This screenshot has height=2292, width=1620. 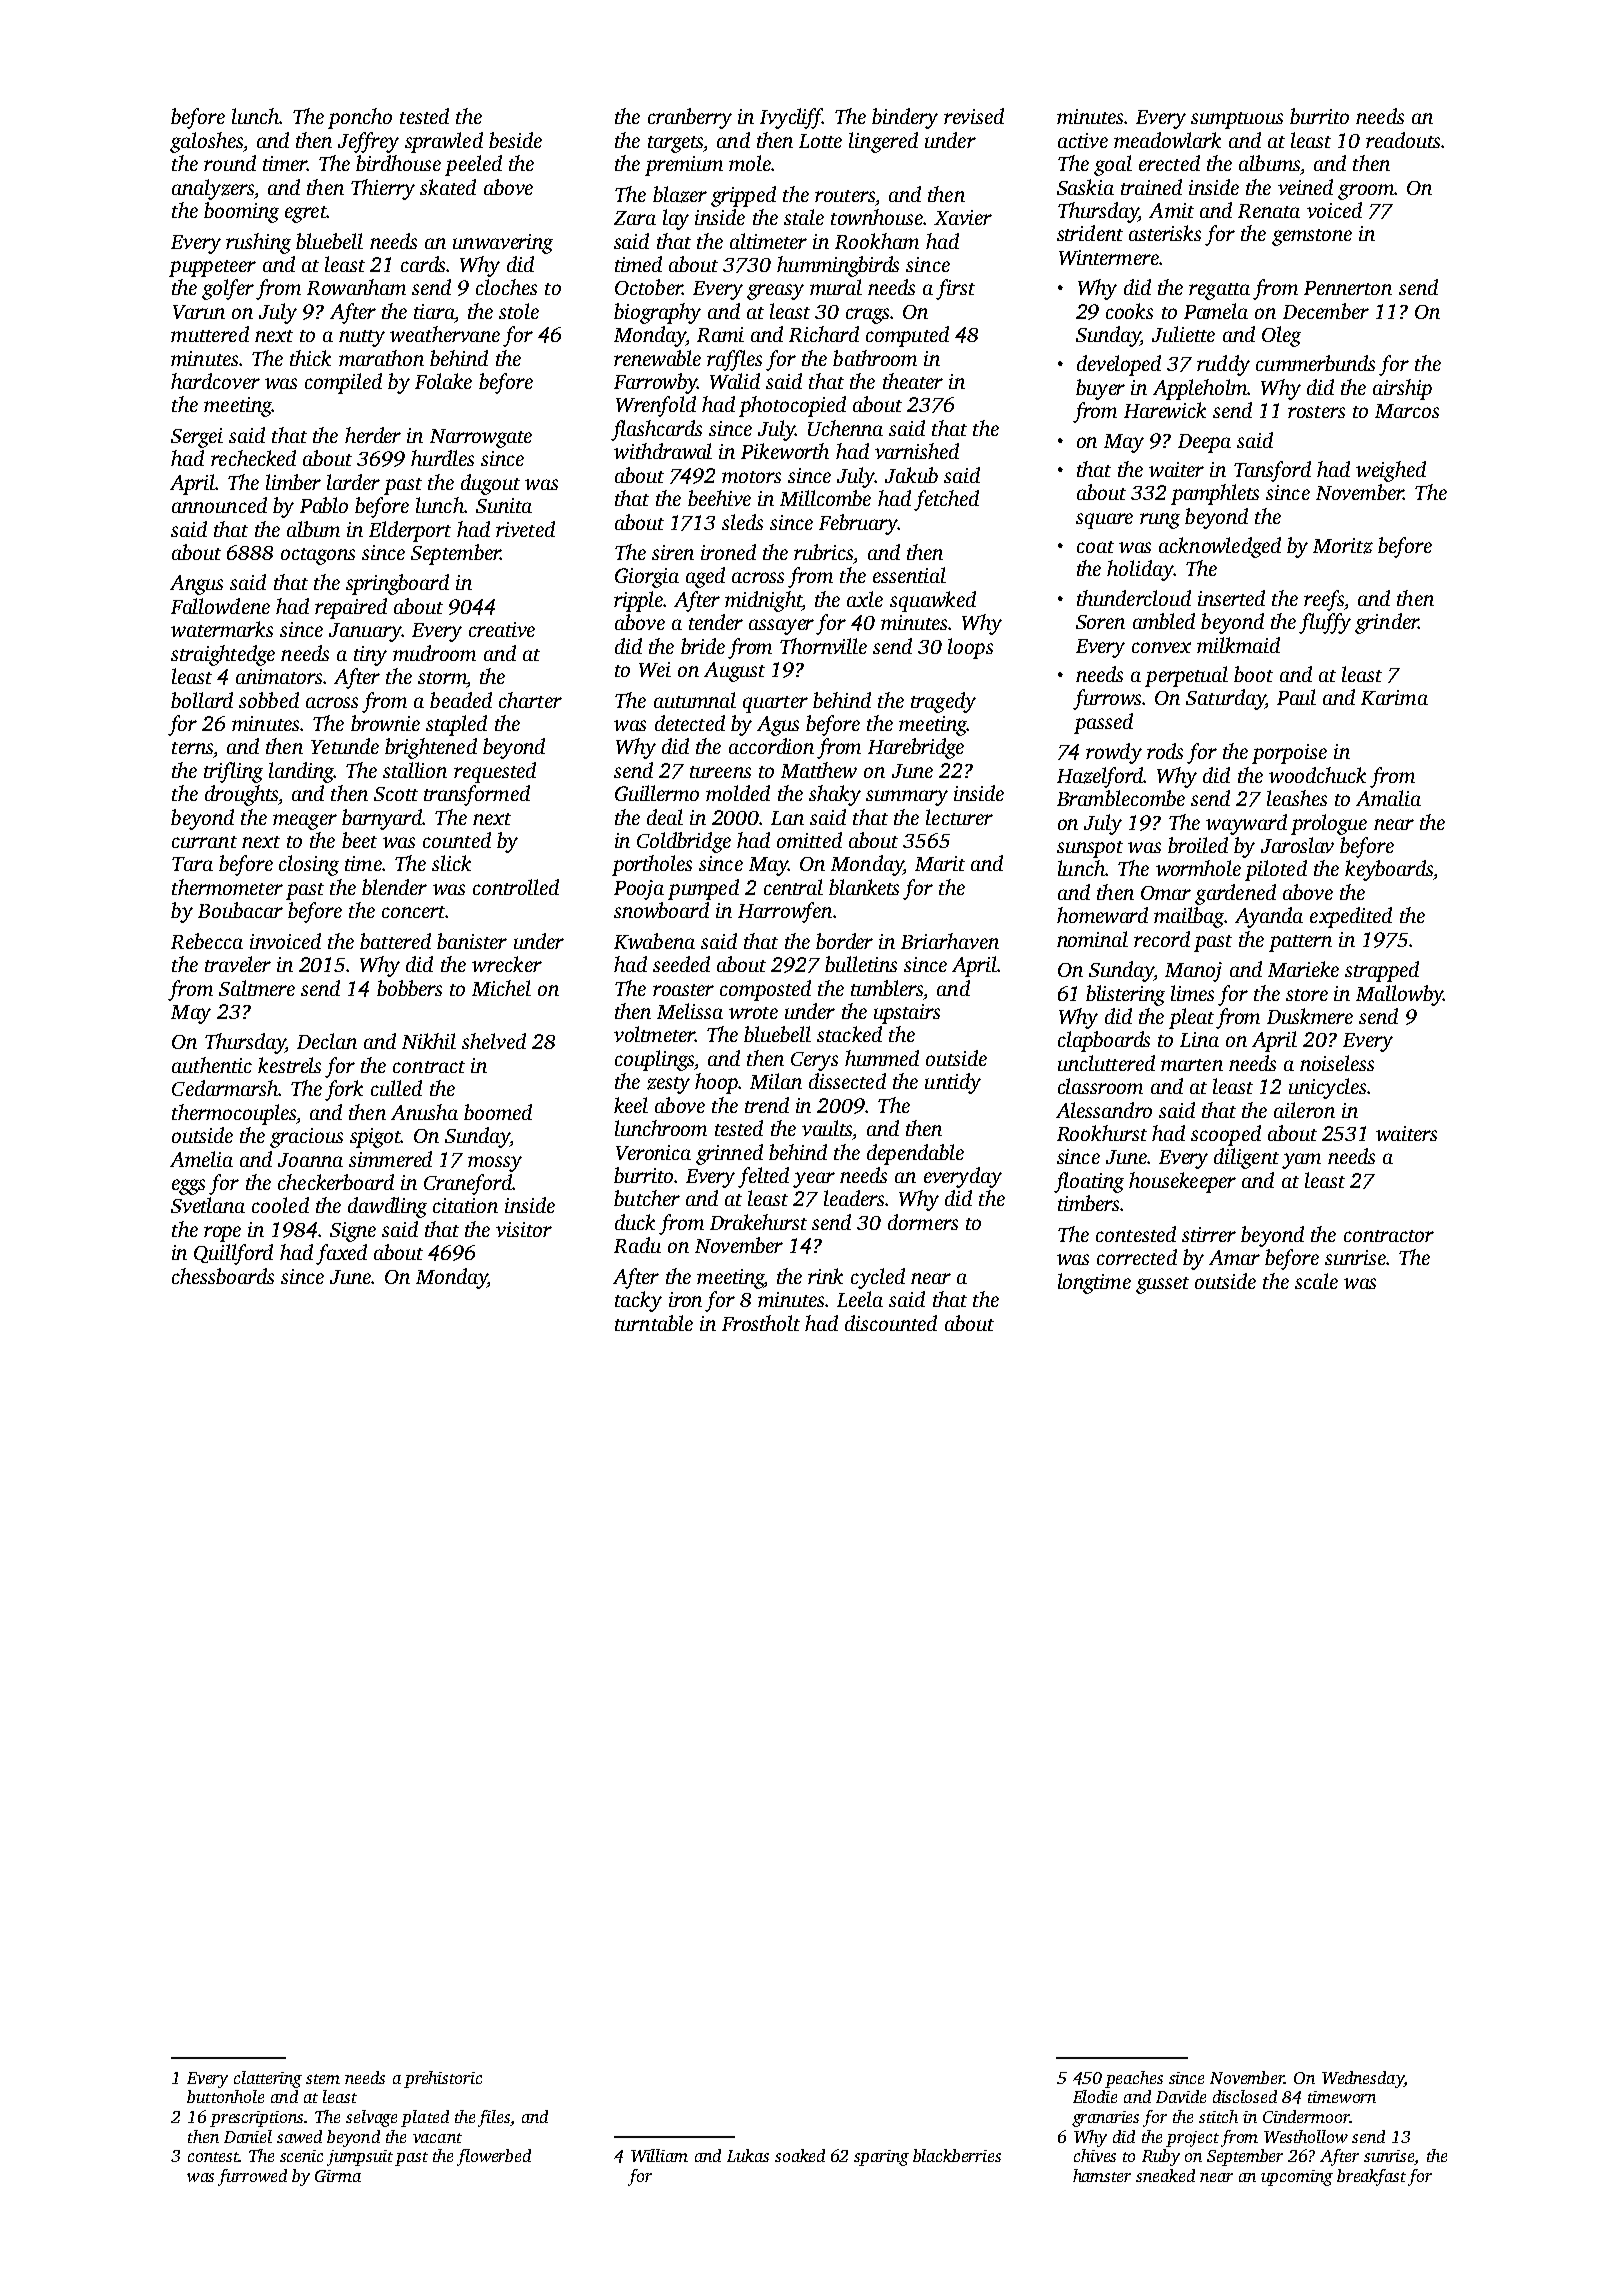 What do you see at coordinates (761, 1323) in the screenshot?
I see `Frostholt` at bounding box center [761, 1323].
